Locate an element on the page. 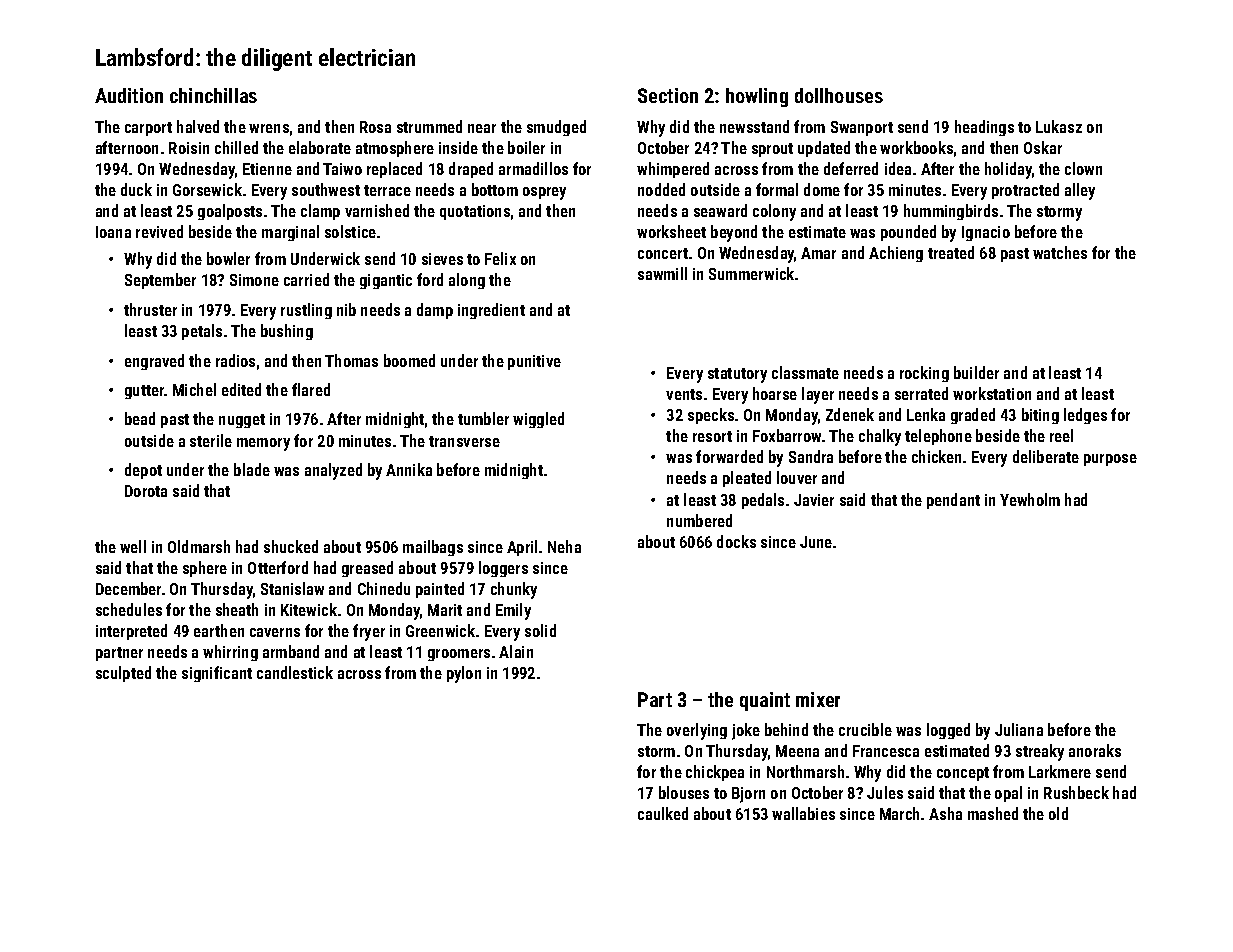 This page has width=1233, height=952. candlestick is located at coordinates (295, 672).
